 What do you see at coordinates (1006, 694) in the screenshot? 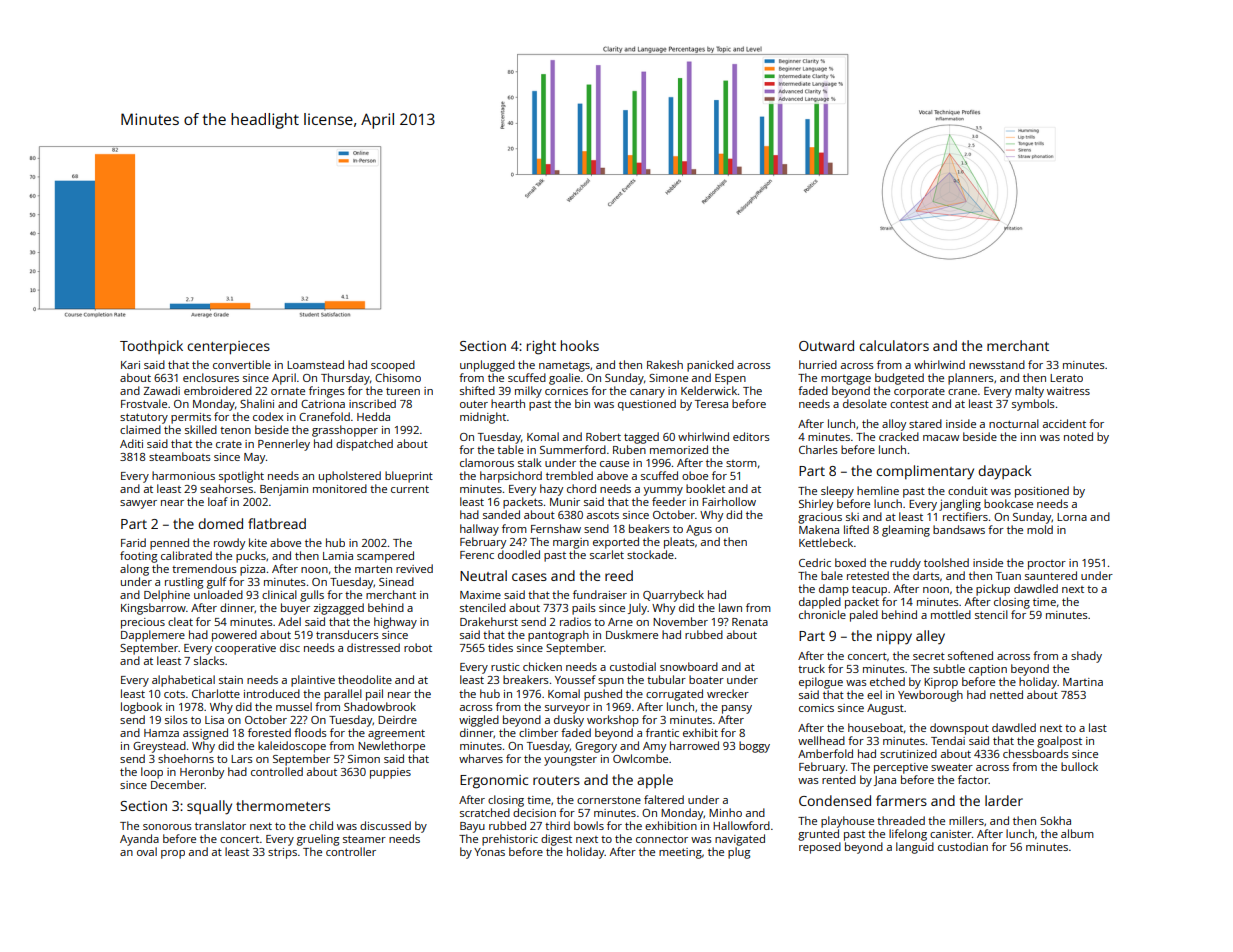
I see `netted` at bounding box center [1006, 694].
